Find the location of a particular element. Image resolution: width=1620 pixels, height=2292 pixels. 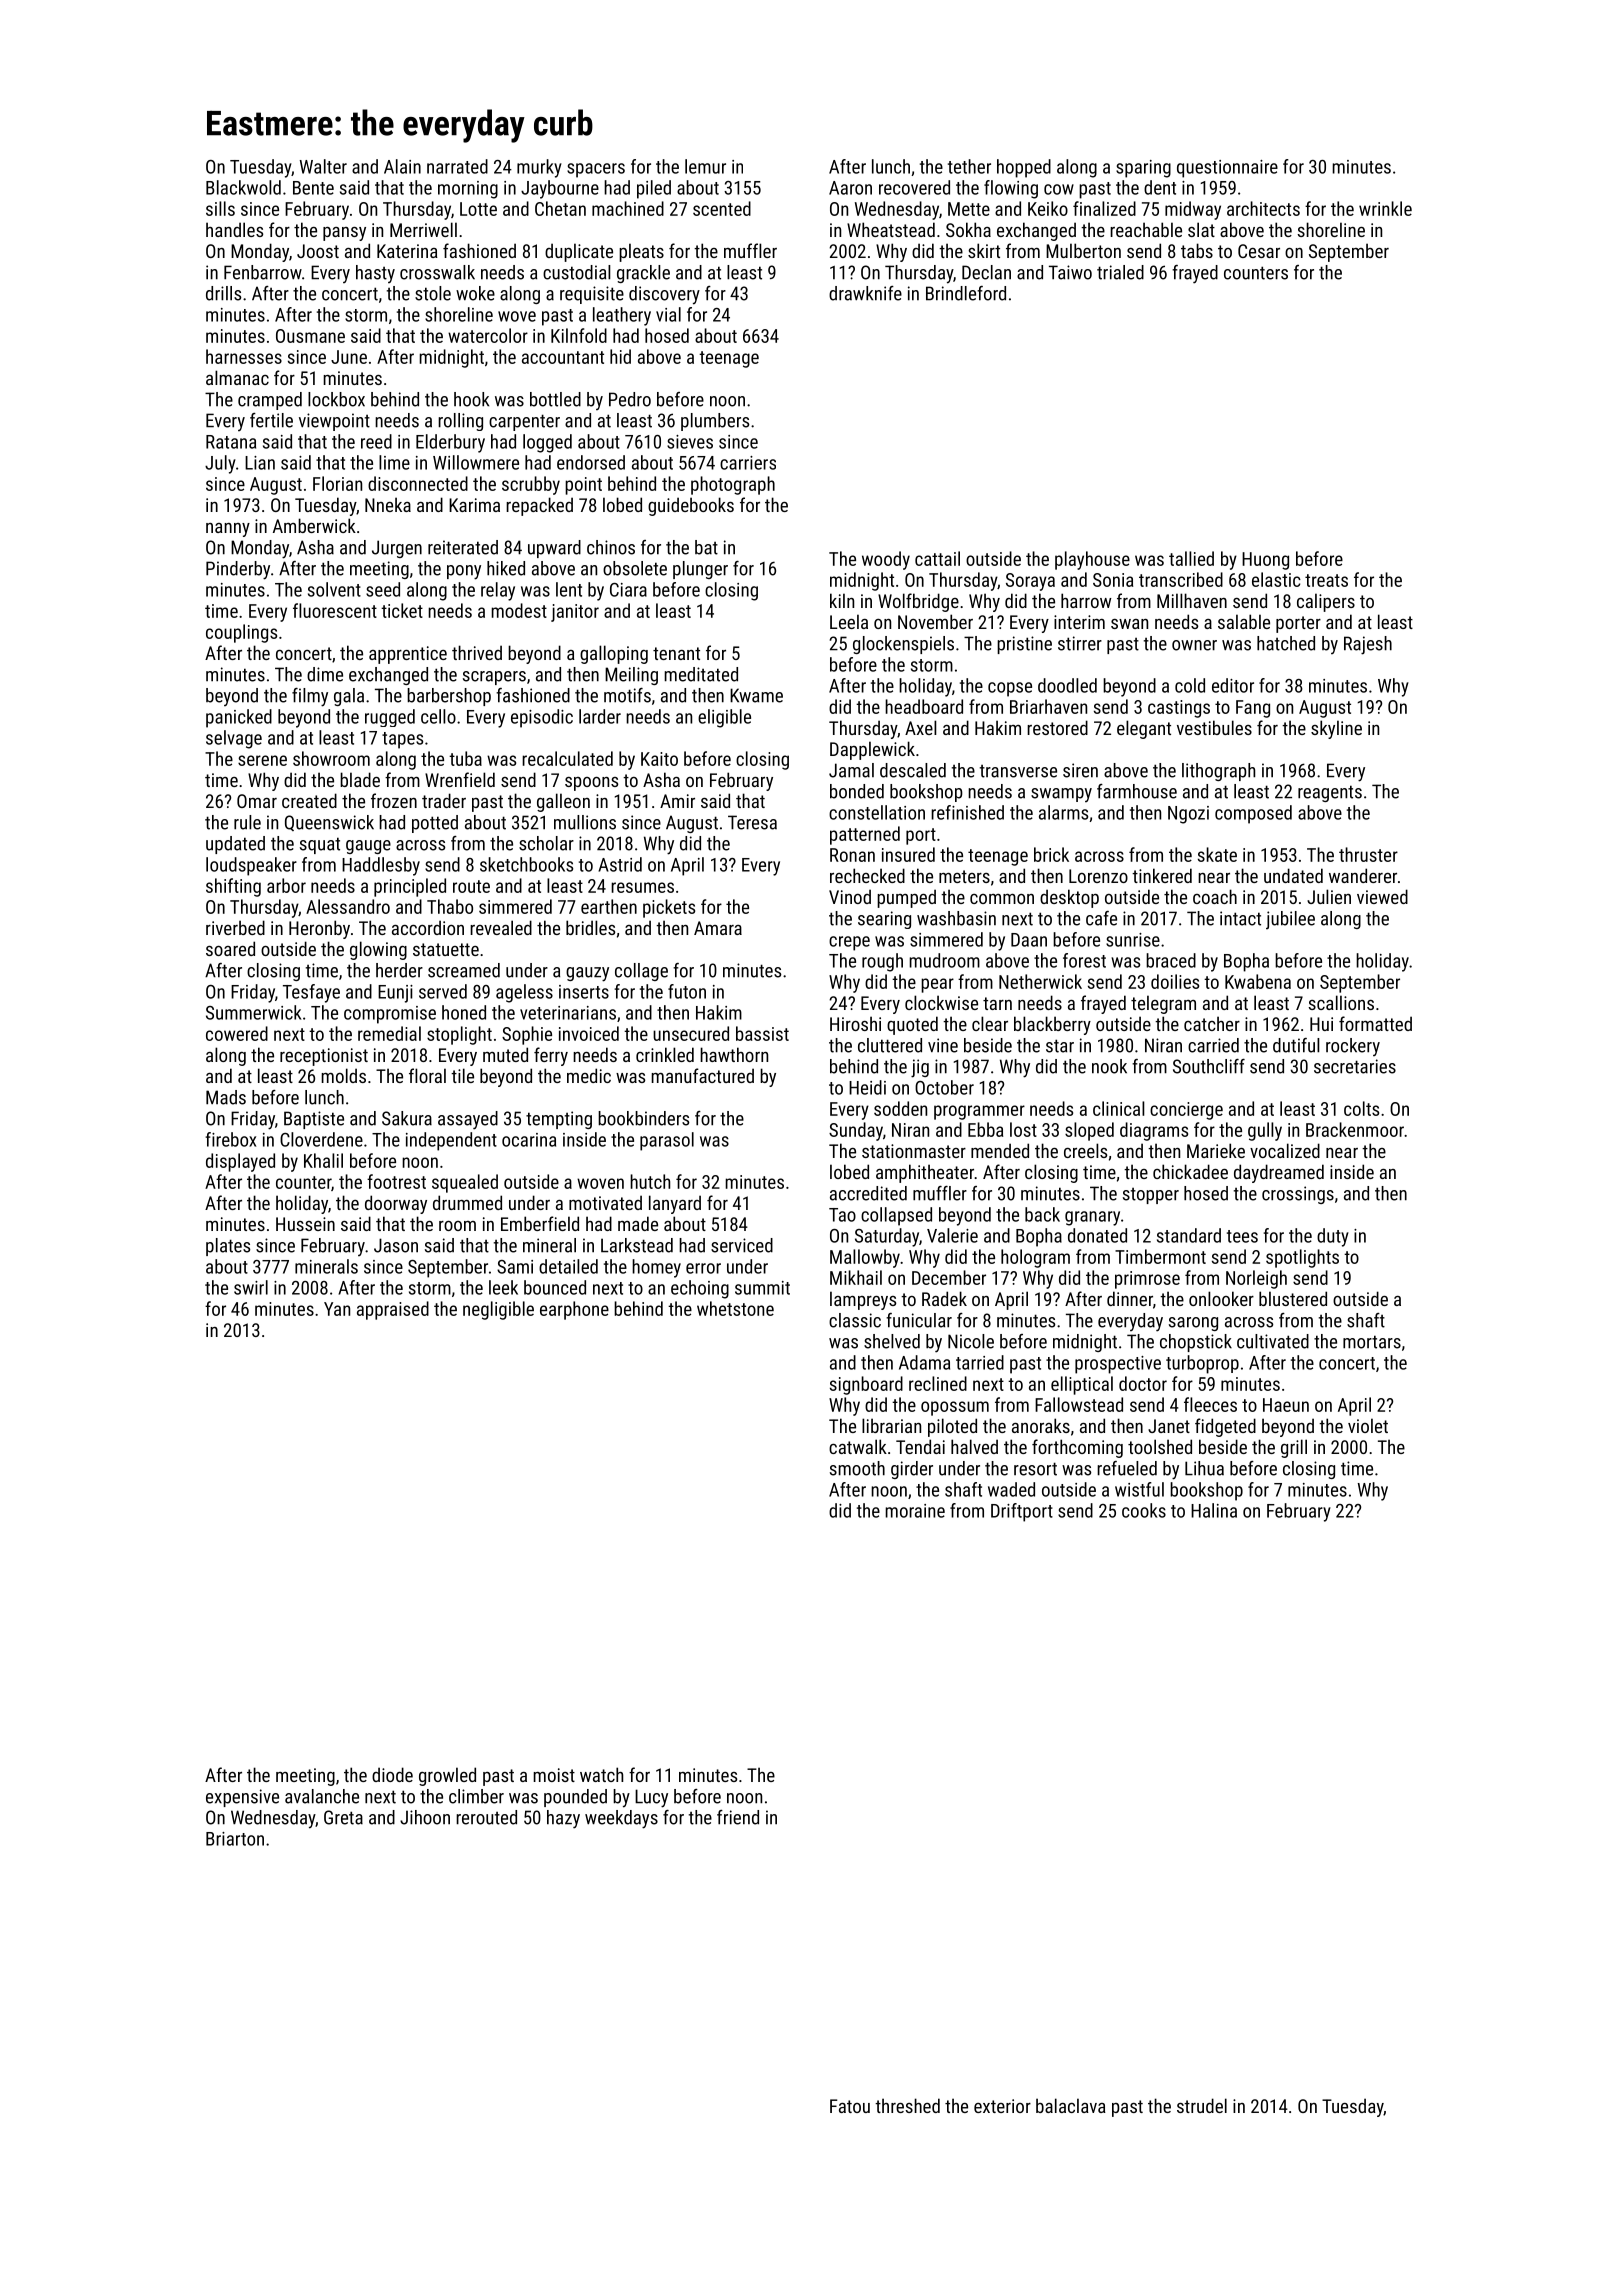

tether is located at coordinates (969, 166).
